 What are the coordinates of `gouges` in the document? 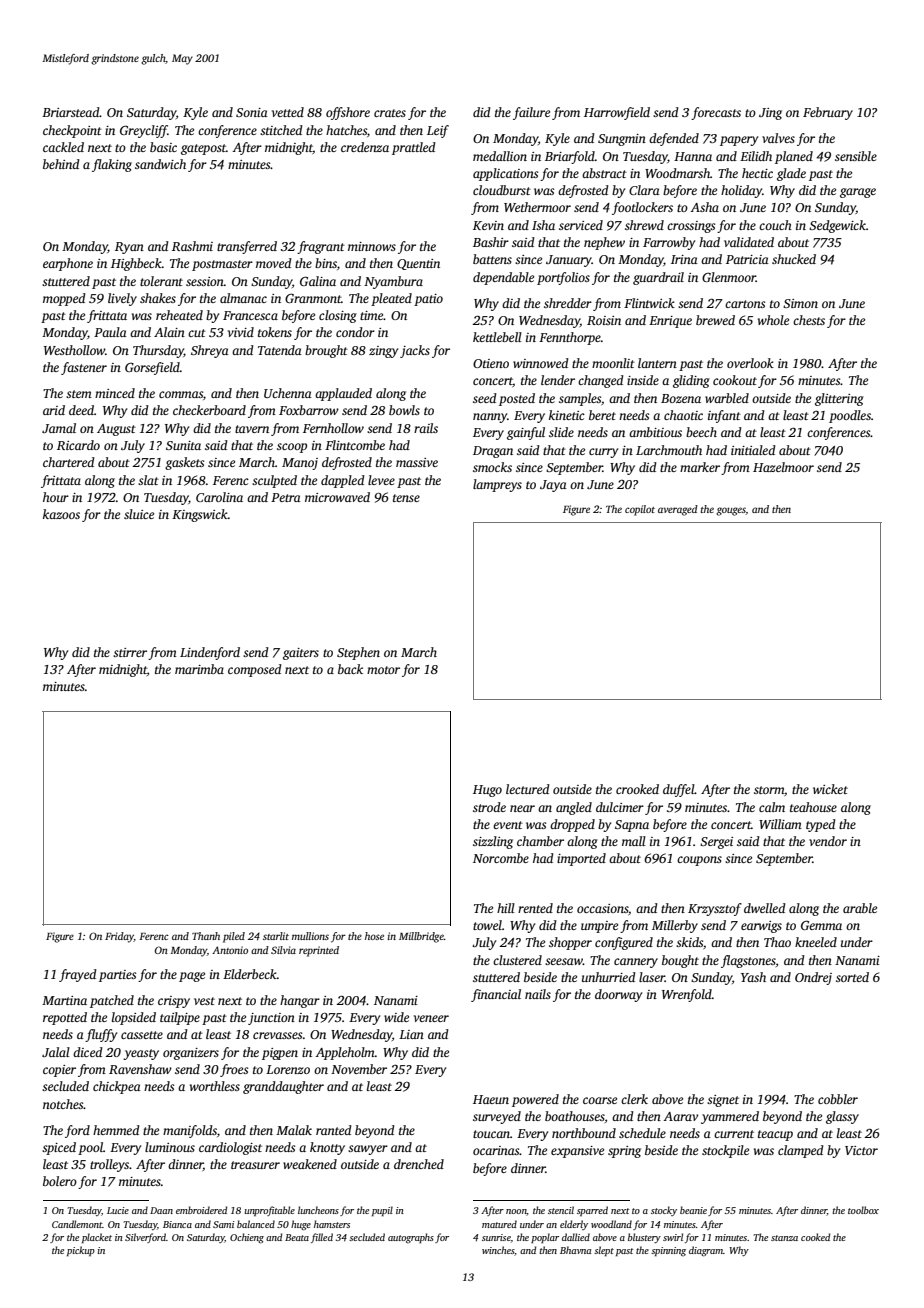 It's located at (731, 511).
